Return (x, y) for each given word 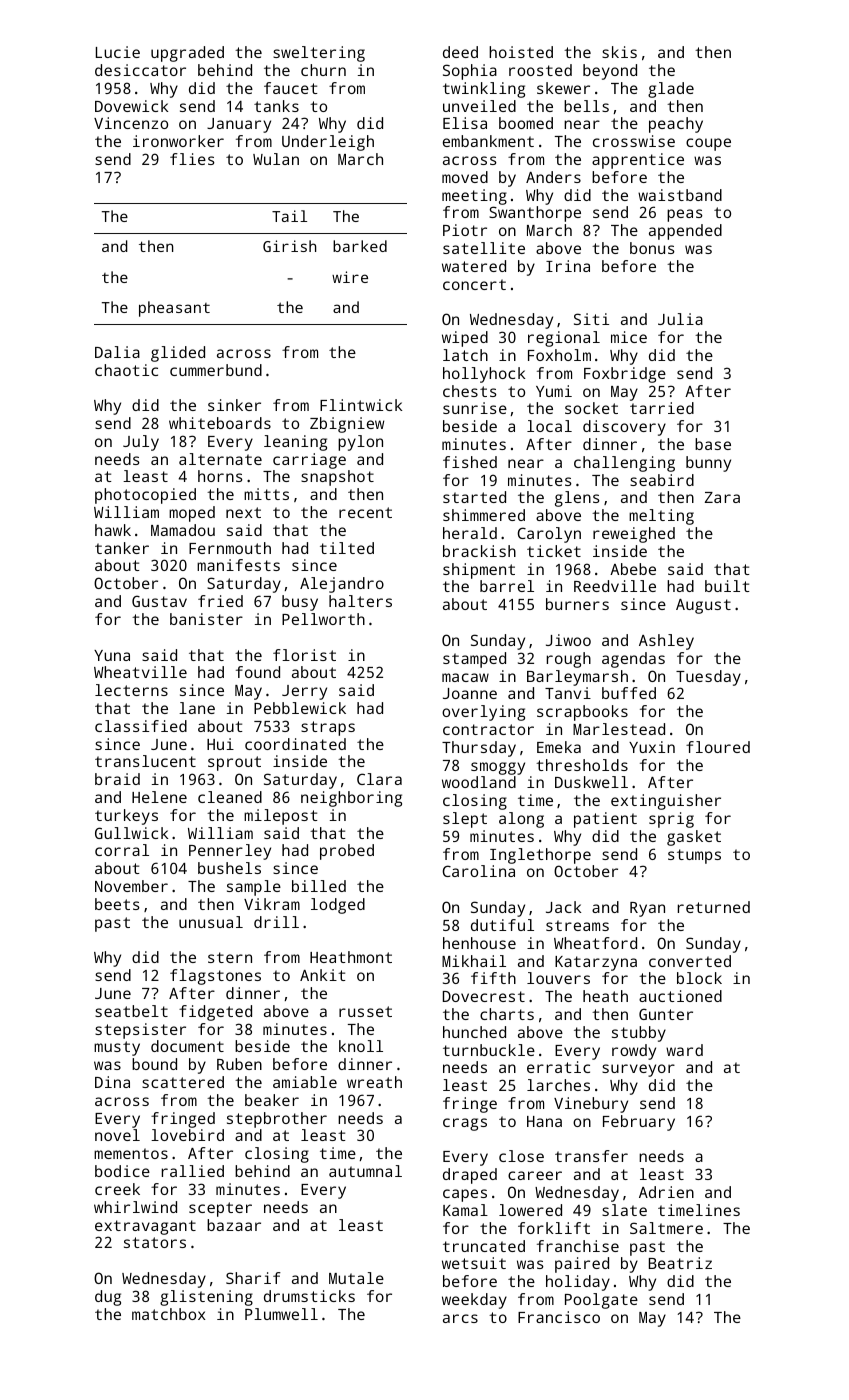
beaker (272, 1100)
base (713, 444)
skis (619, 52)
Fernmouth (230, 548)
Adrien (666, 1192)
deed (460, 52)
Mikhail (474, 961)
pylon (360, 443)
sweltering (319, 54)
